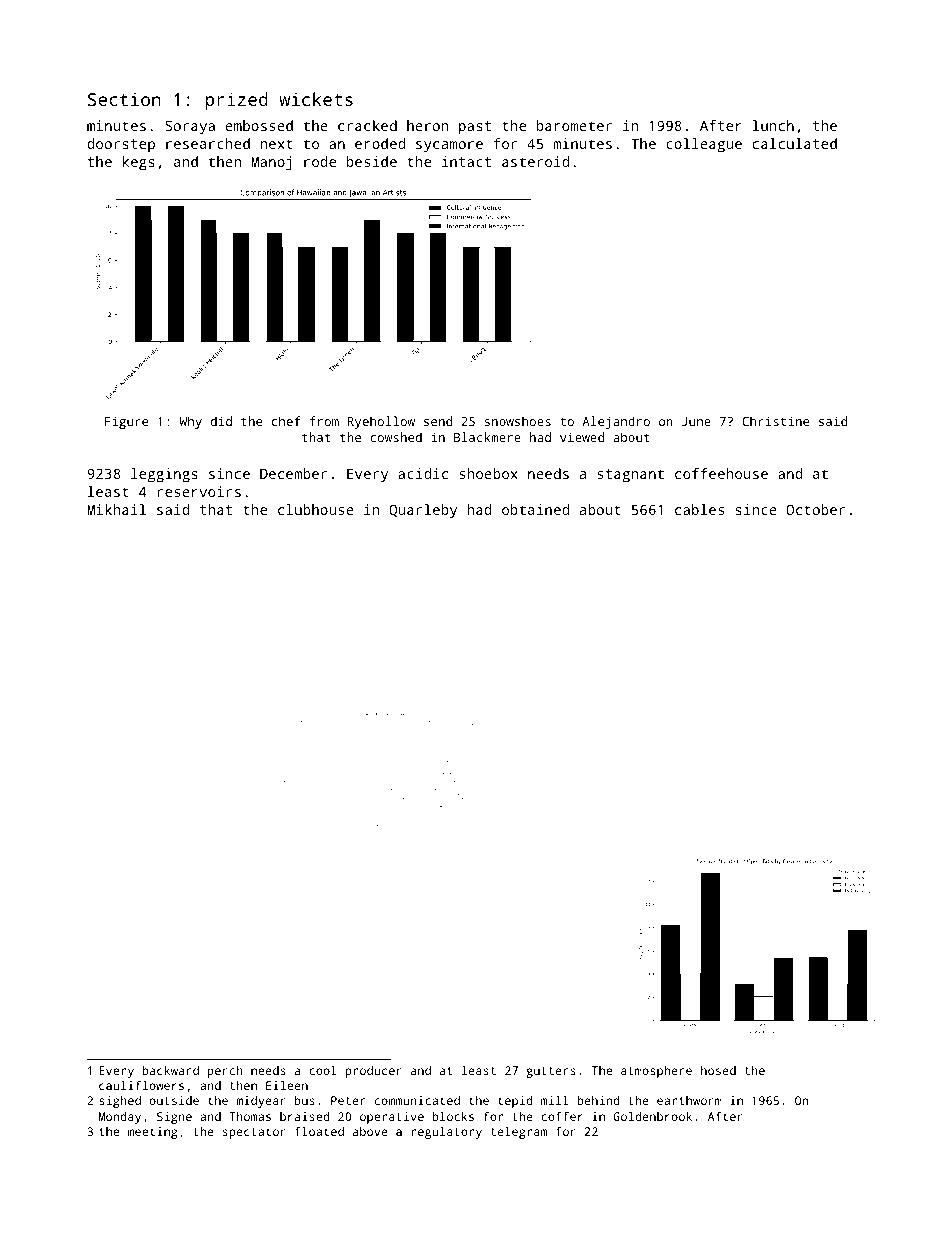 This image has height=1233, width=952. I want to click on perch, so click(225, 1072).
